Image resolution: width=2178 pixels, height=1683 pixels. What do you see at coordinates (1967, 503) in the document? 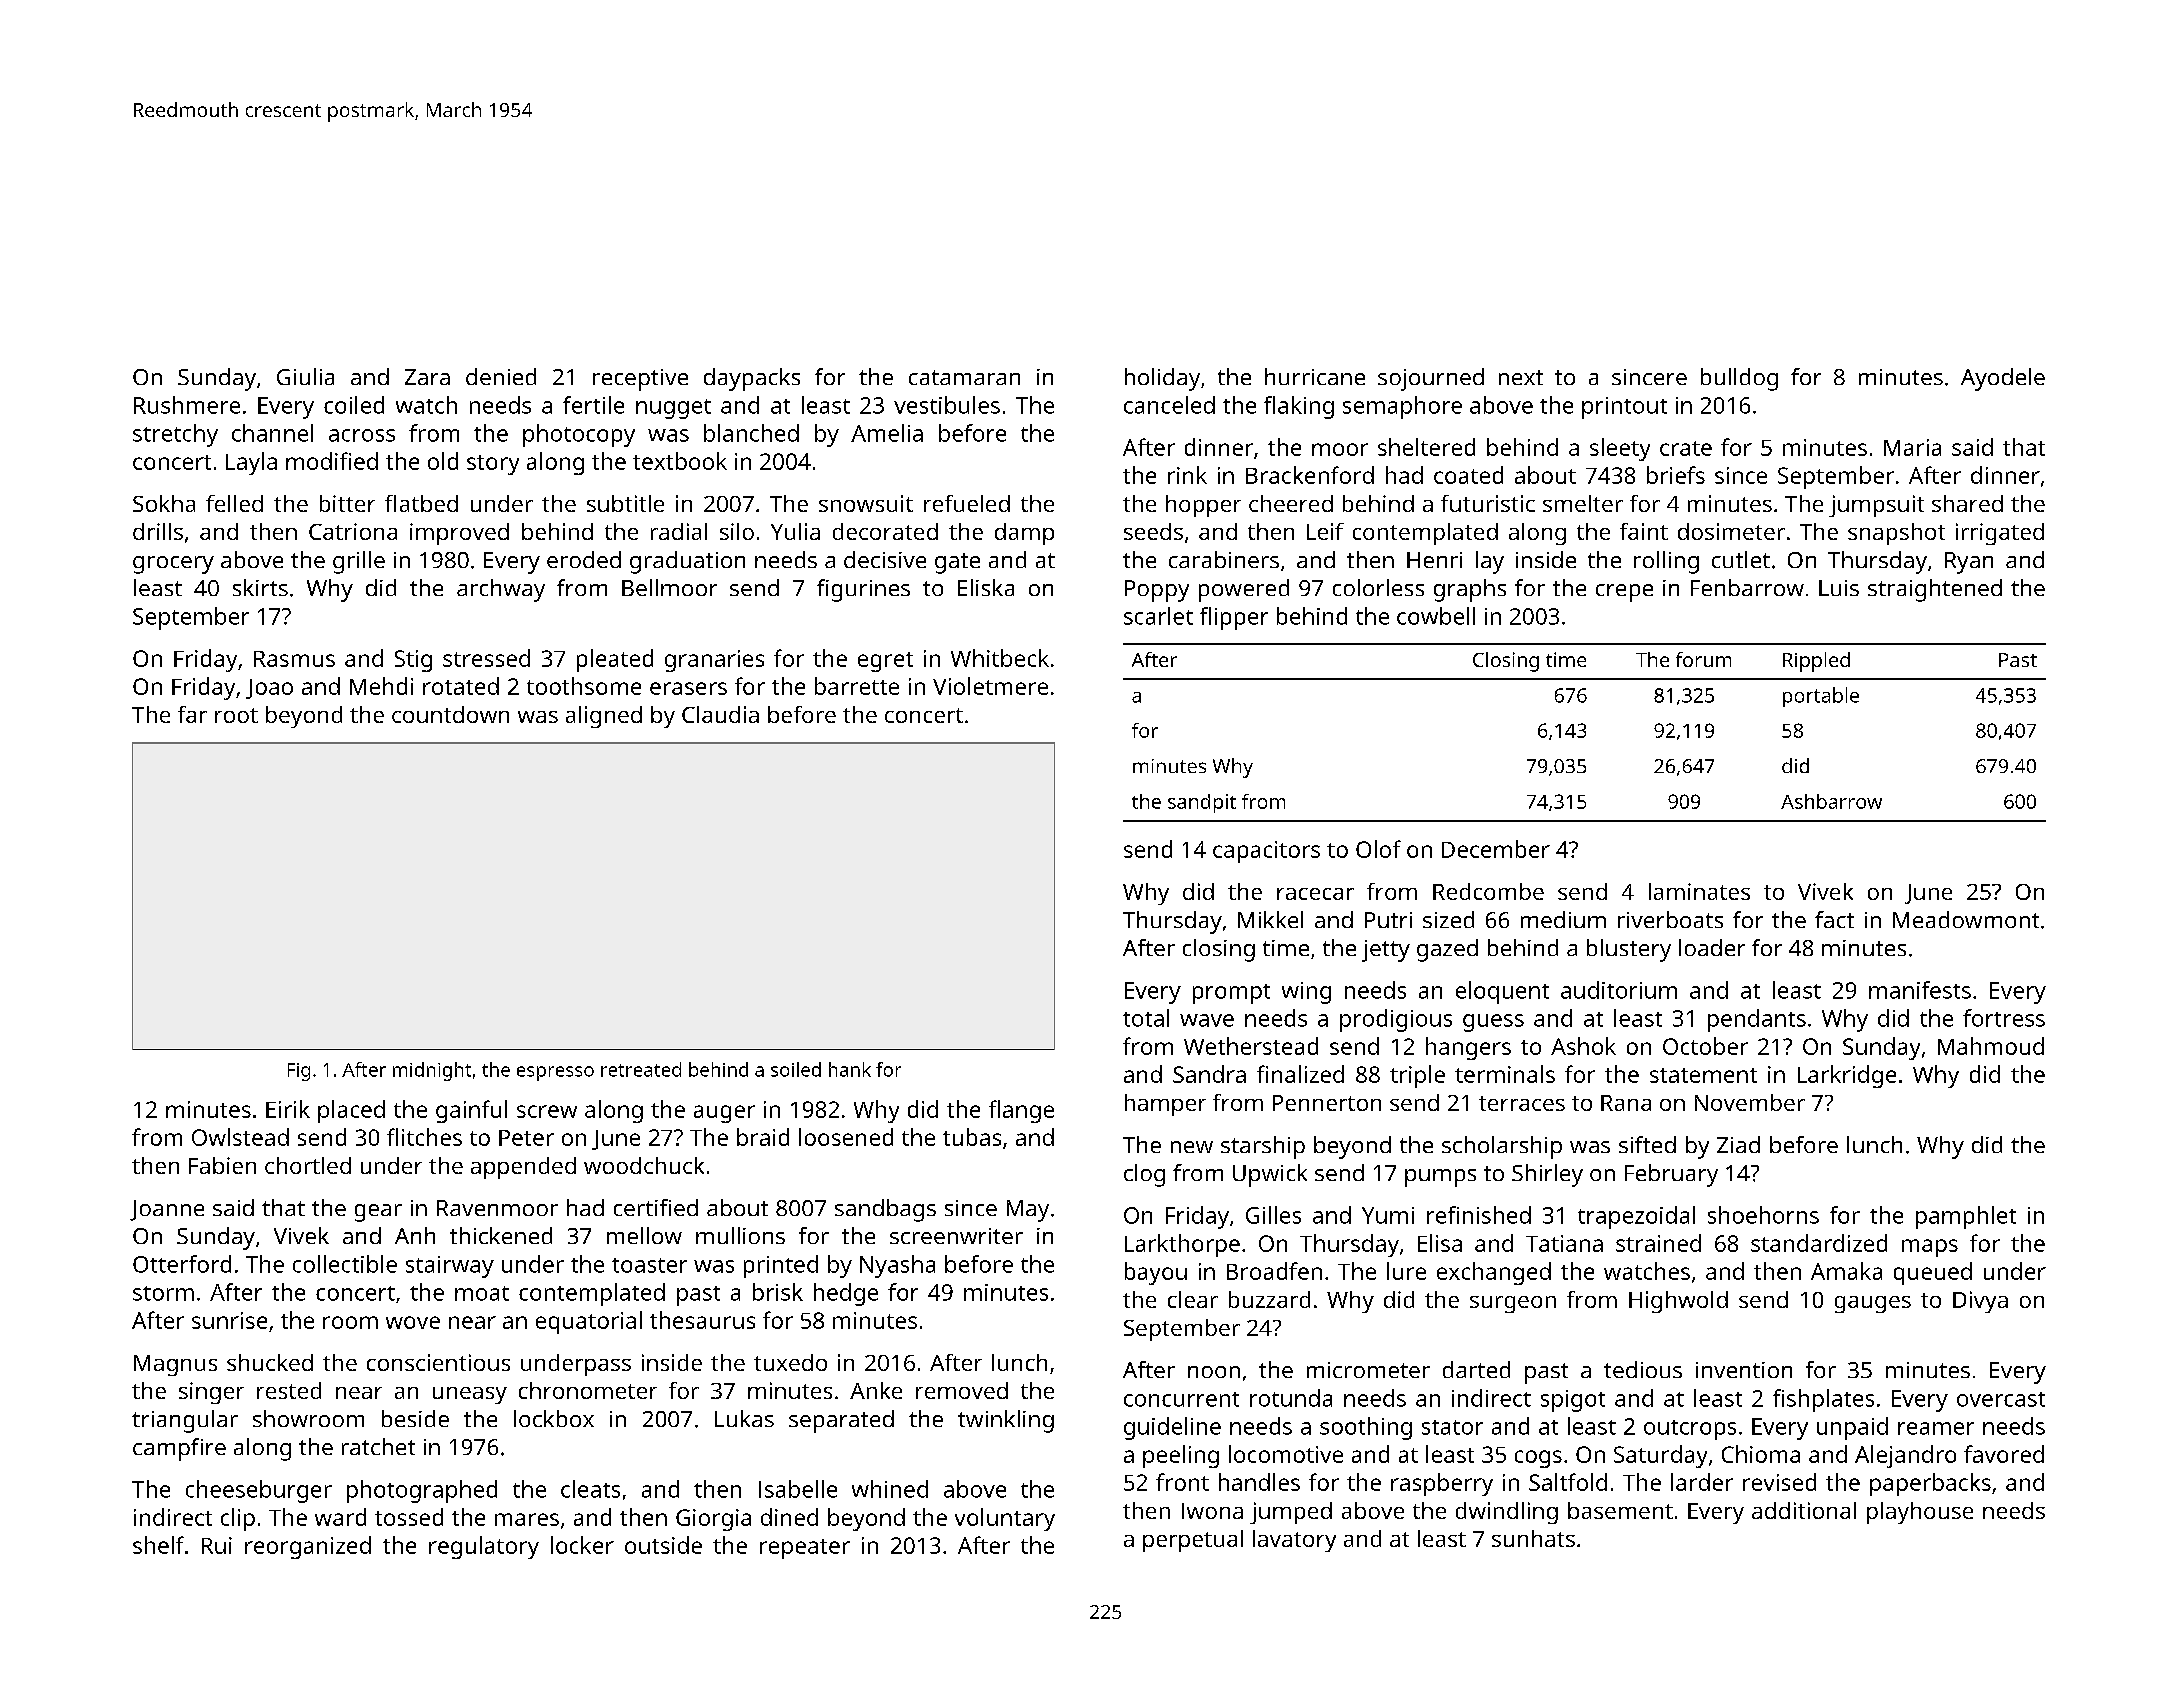
I see `shared` at bounding box center [1967, 503].
